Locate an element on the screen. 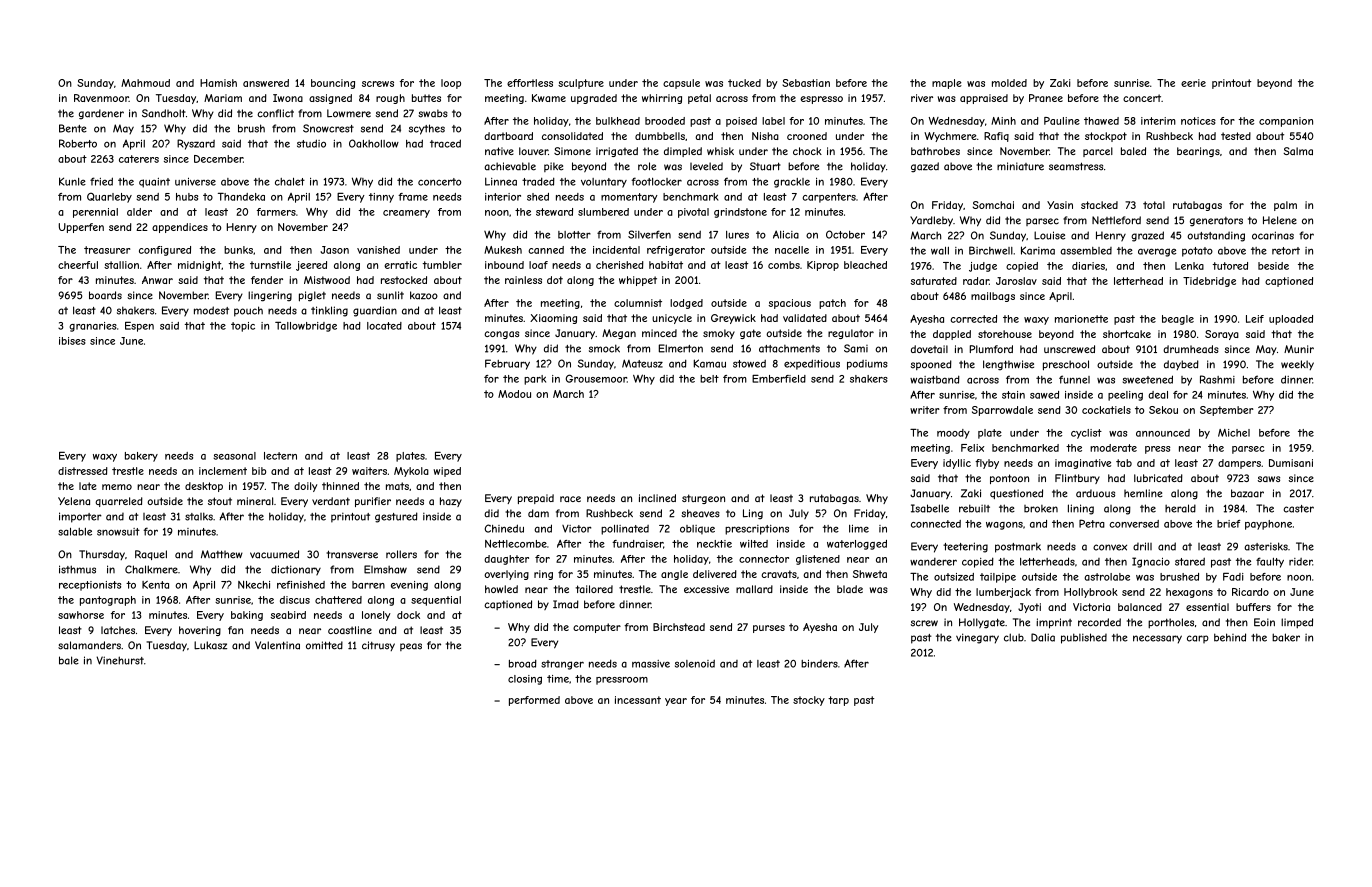  answered is located at coordinates (266, 83).
